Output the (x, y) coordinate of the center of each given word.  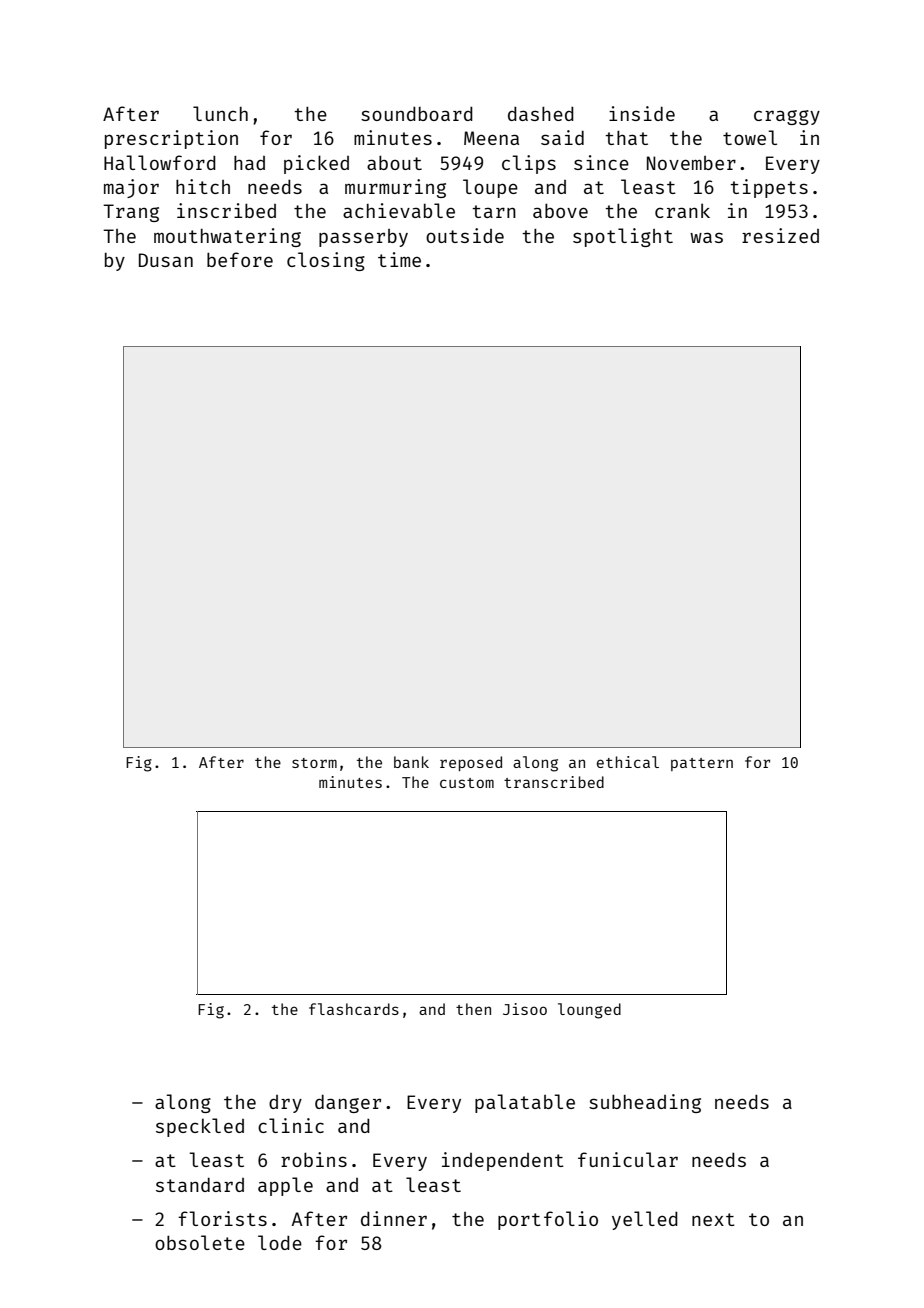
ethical (628, 762)
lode (280, 1242)
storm (314, 763)
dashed (541, 114)
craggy (787, 117)
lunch (220, 113)
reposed (471, 763)
